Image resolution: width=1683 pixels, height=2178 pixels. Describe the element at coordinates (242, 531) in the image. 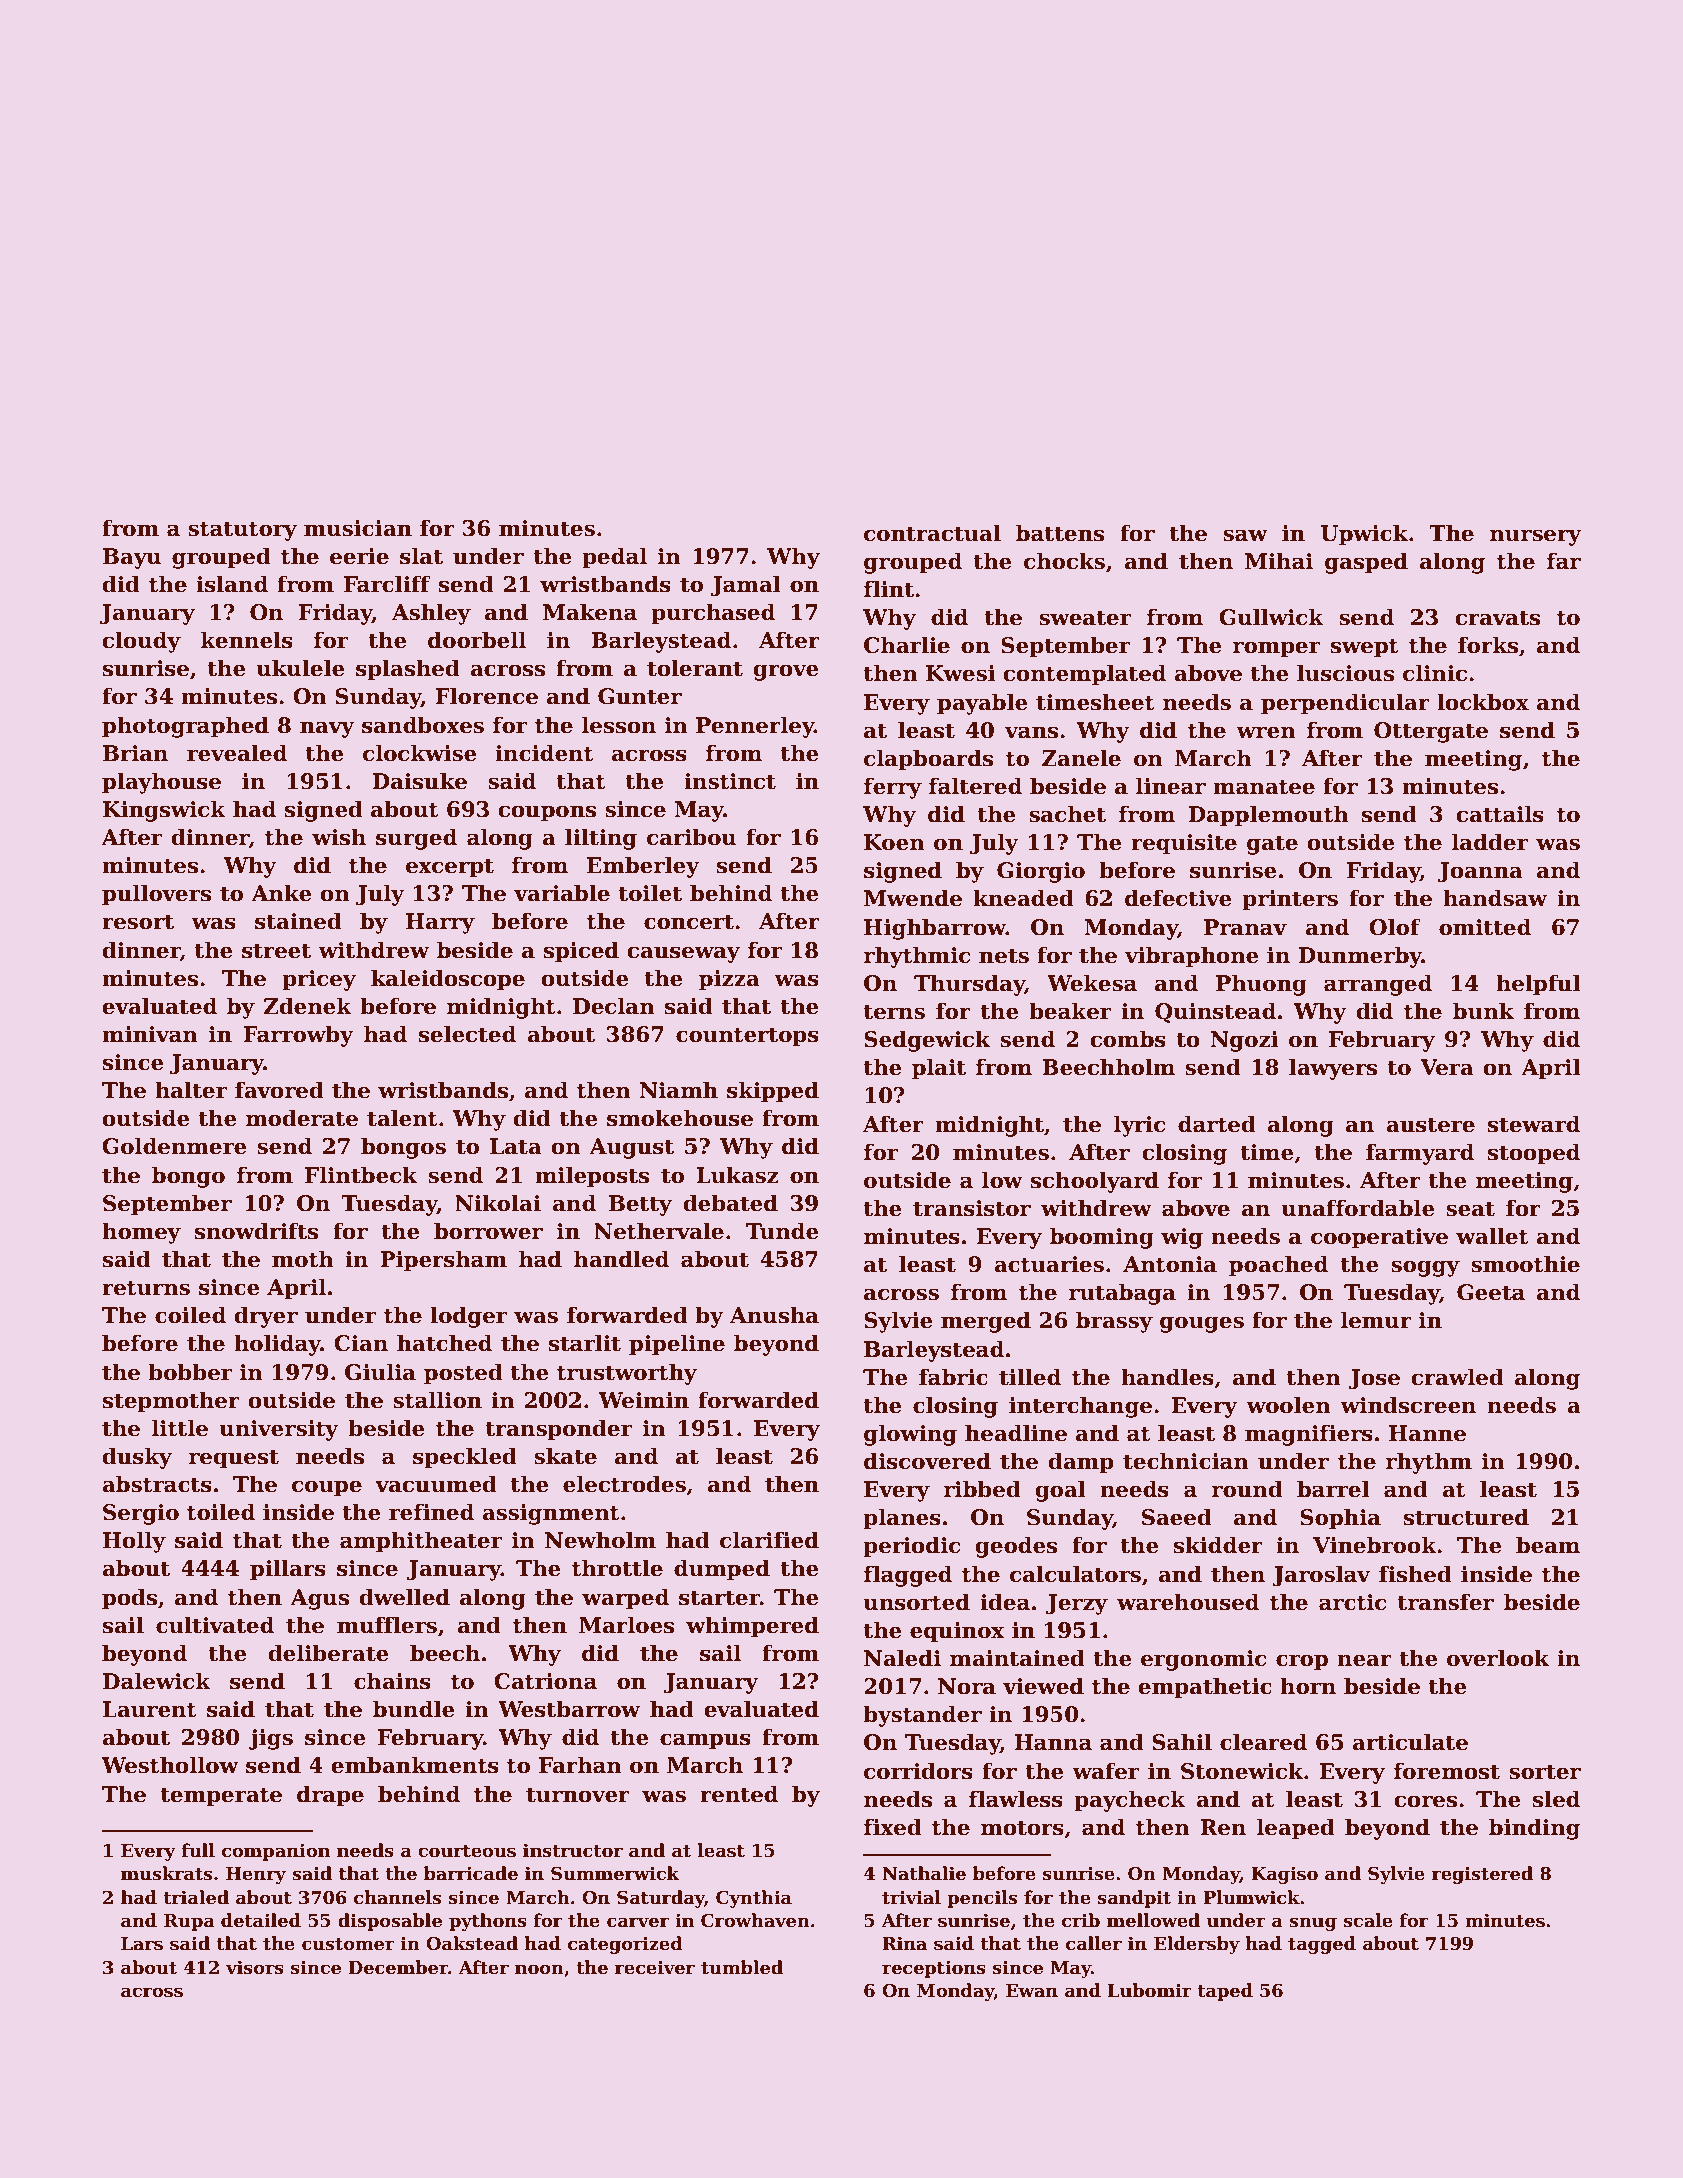

I see `statutory` at that location.
